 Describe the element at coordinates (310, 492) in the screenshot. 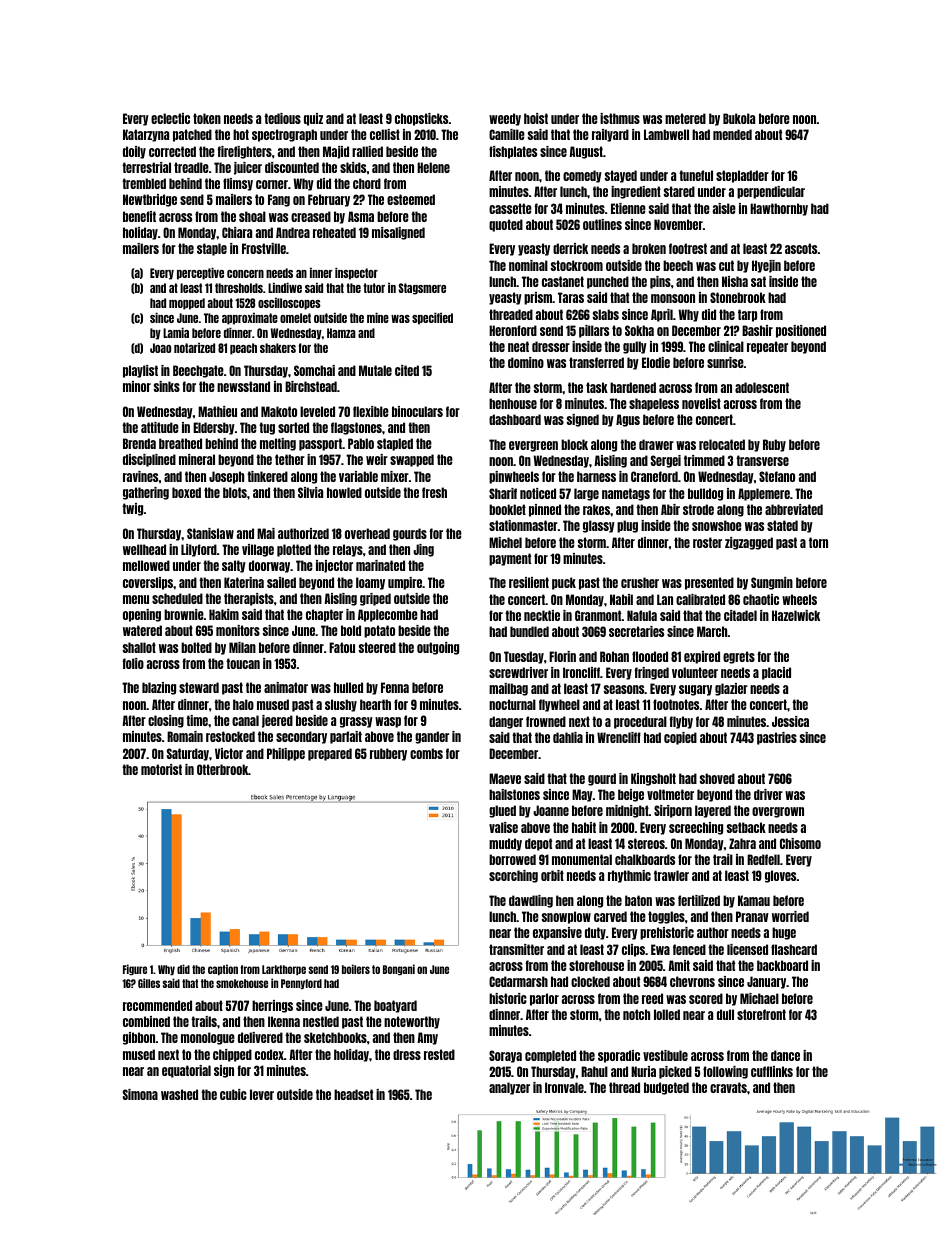

I see `Silvia` at that location.
